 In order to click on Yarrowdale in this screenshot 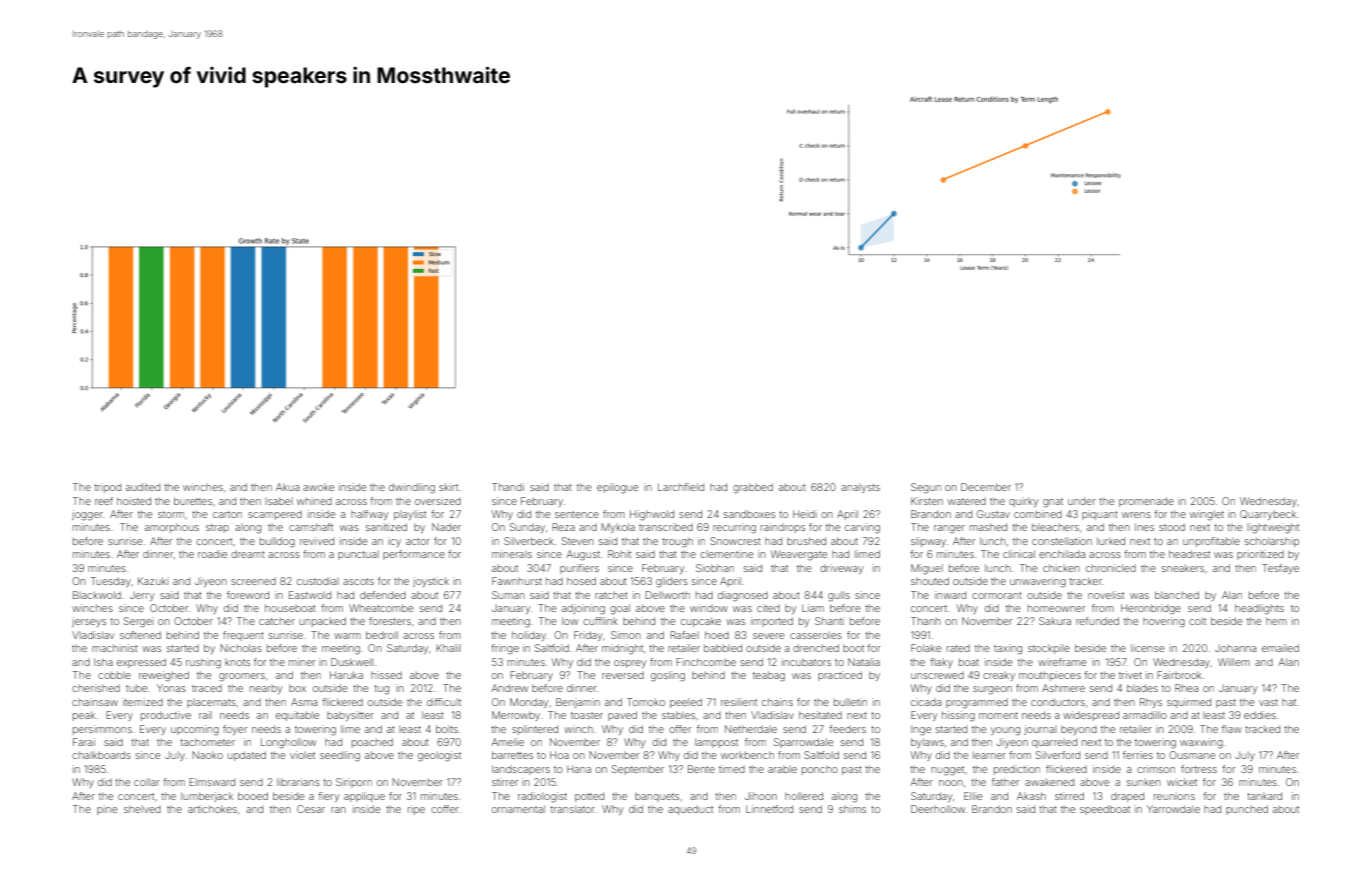, I will do `click(1173, 809)`.
